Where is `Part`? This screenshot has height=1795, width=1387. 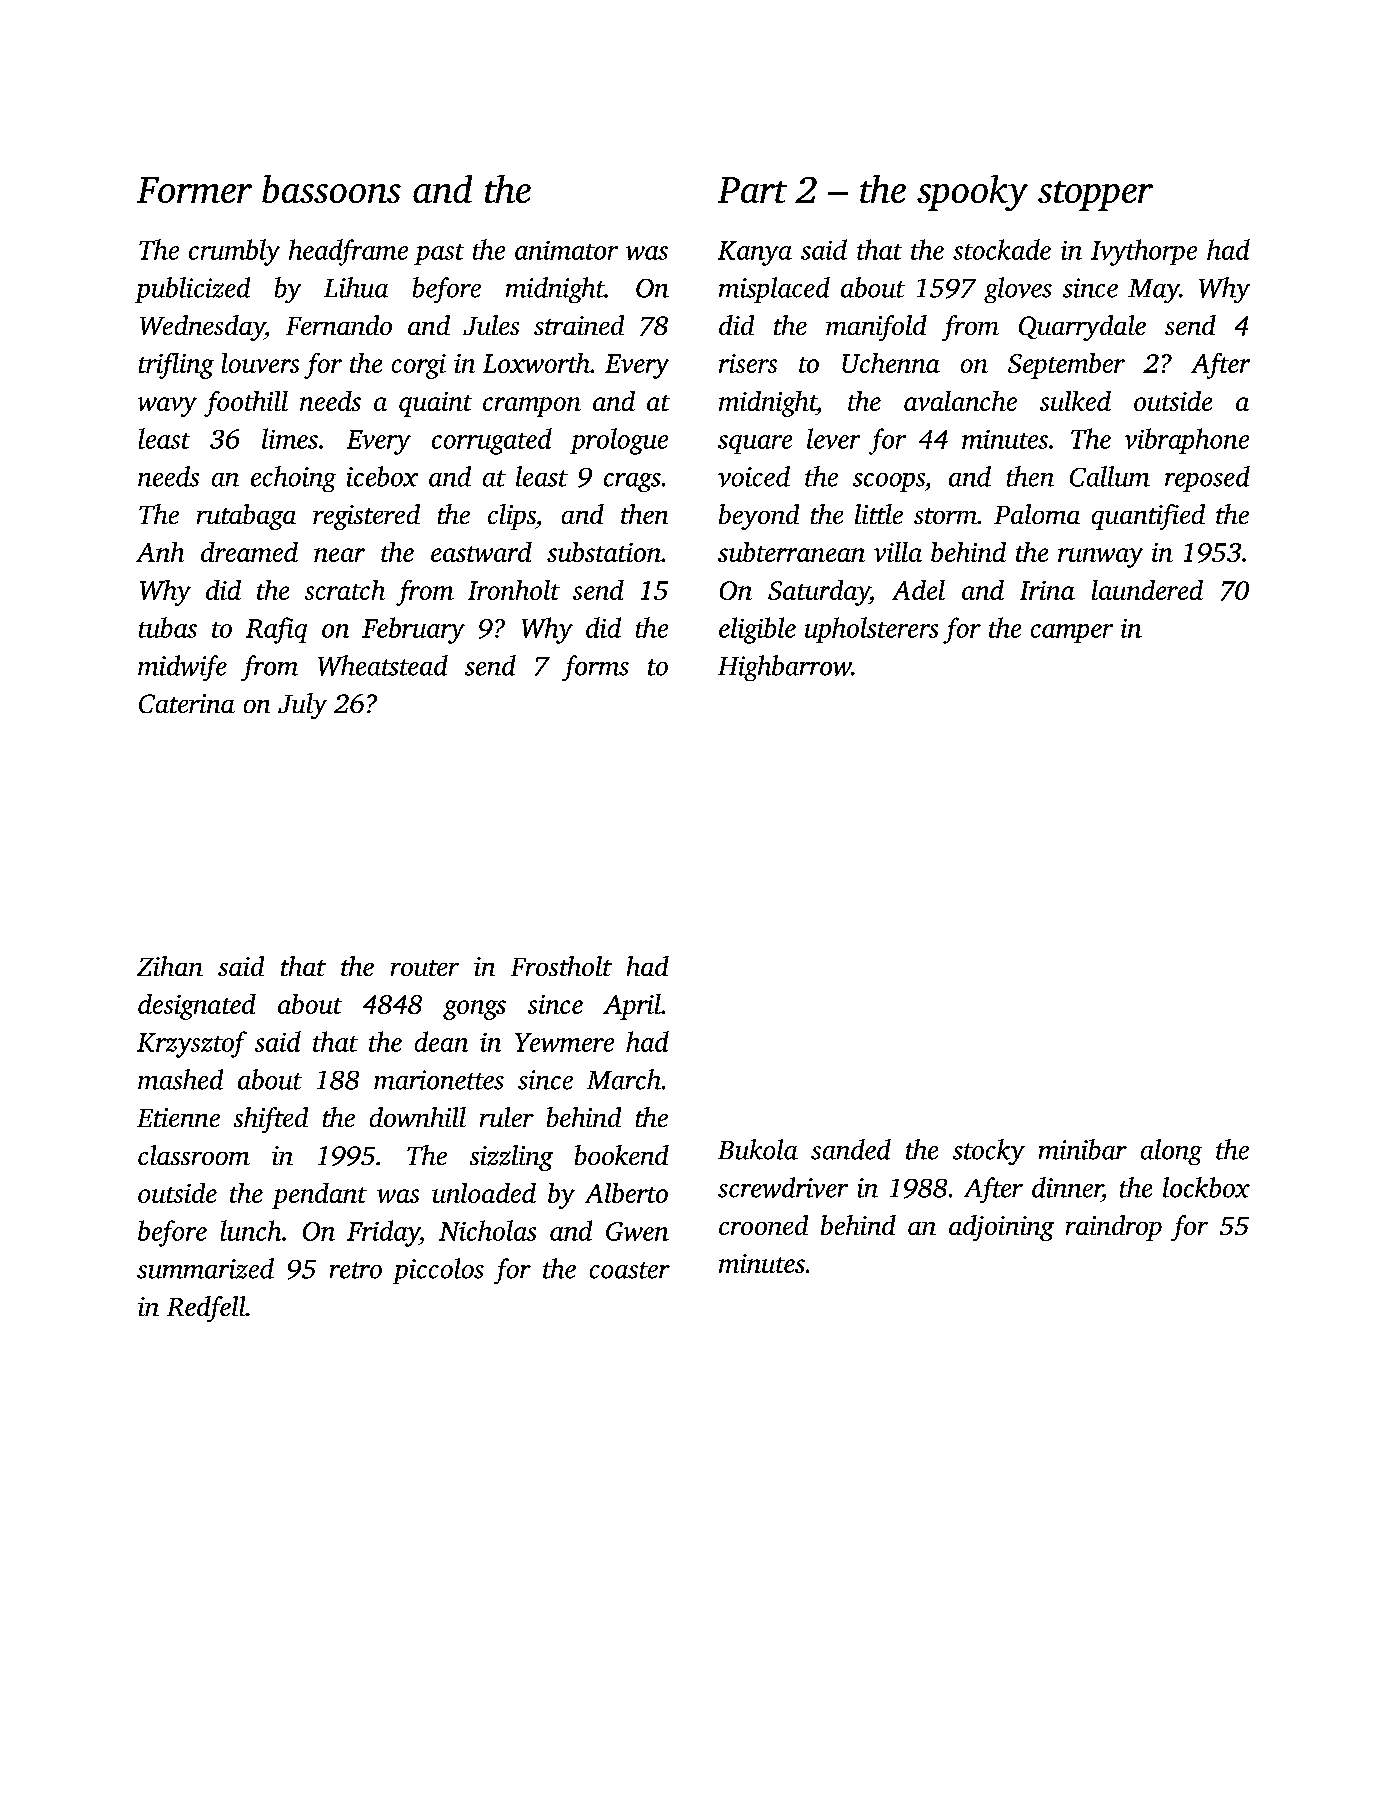 Part is located at coordinates (752, 190).
